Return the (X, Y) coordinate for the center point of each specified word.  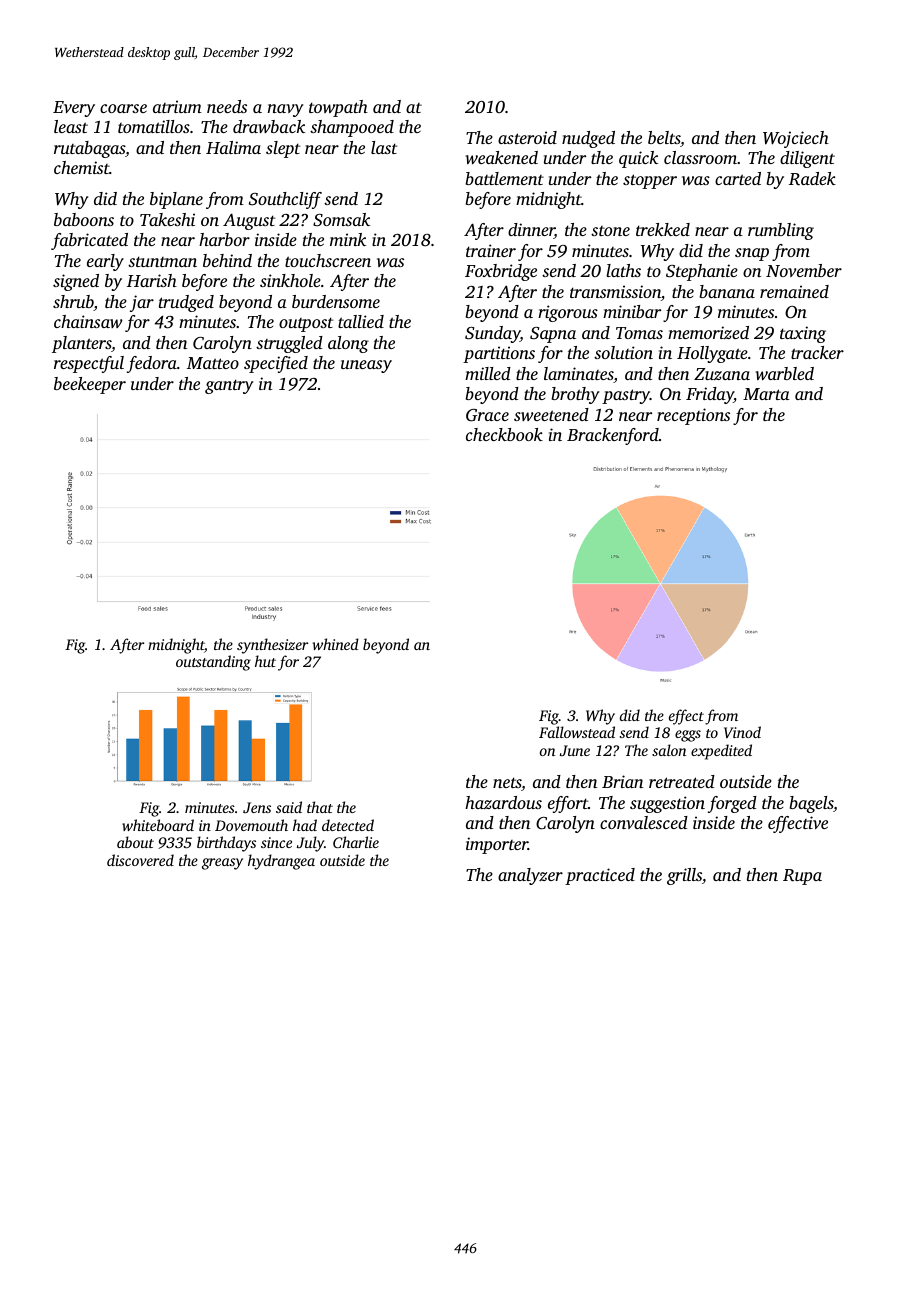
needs (227, 106)
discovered (140, 860)
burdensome (336, 301)
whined (336, 644)
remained (794, 291)
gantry (229, 386)
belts (664, 137)
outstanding (213, 663)
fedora (152, 364)
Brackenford (613, 436)
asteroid (527, 137)
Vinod (742, 732)
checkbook (504, 434)
